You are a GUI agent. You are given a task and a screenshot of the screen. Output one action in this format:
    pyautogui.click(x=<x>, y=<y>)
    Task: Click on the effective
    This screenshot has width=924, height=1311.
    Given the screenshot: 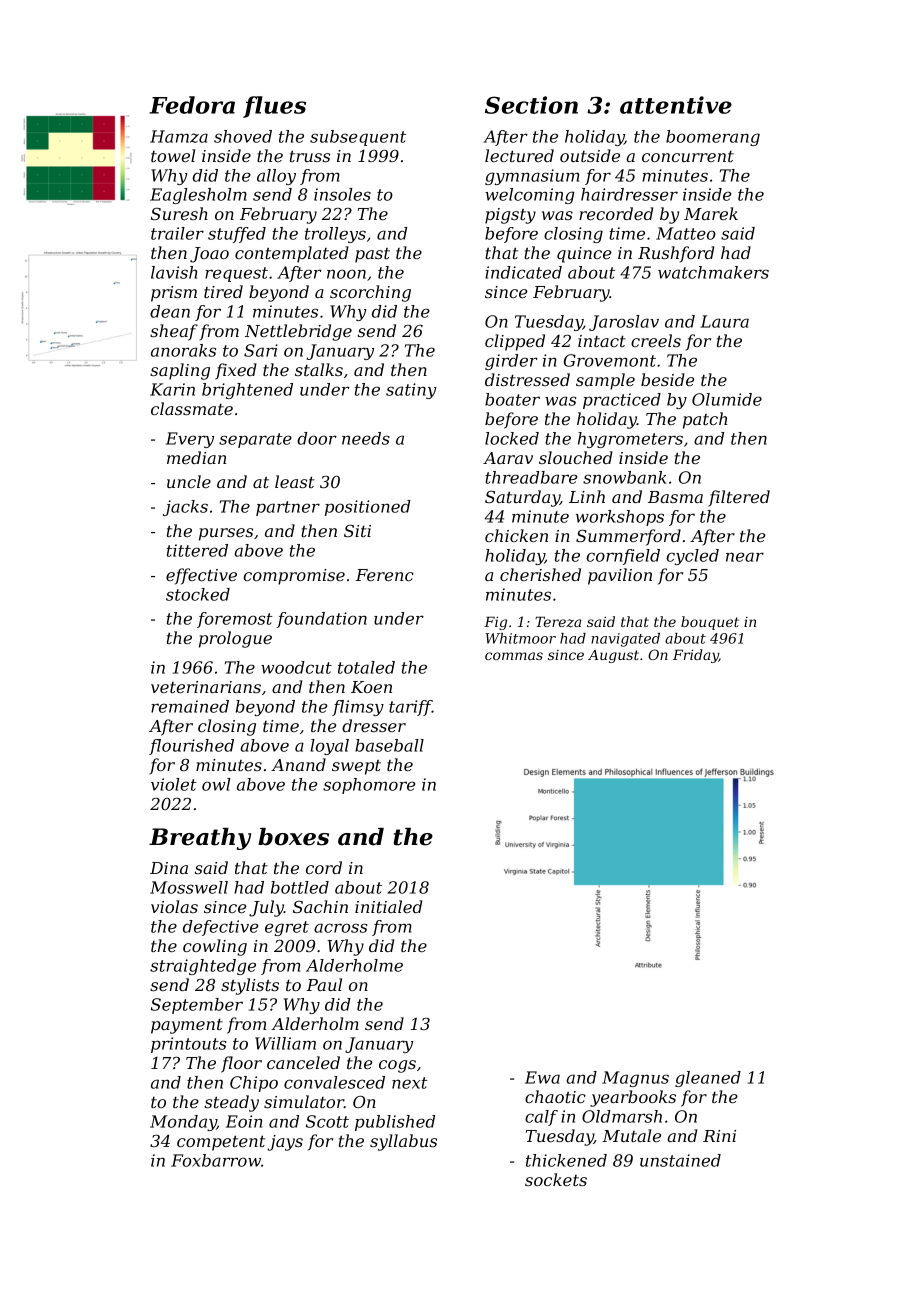 What is the action you would take?
    pyautogui.click(x=201, y=576)
